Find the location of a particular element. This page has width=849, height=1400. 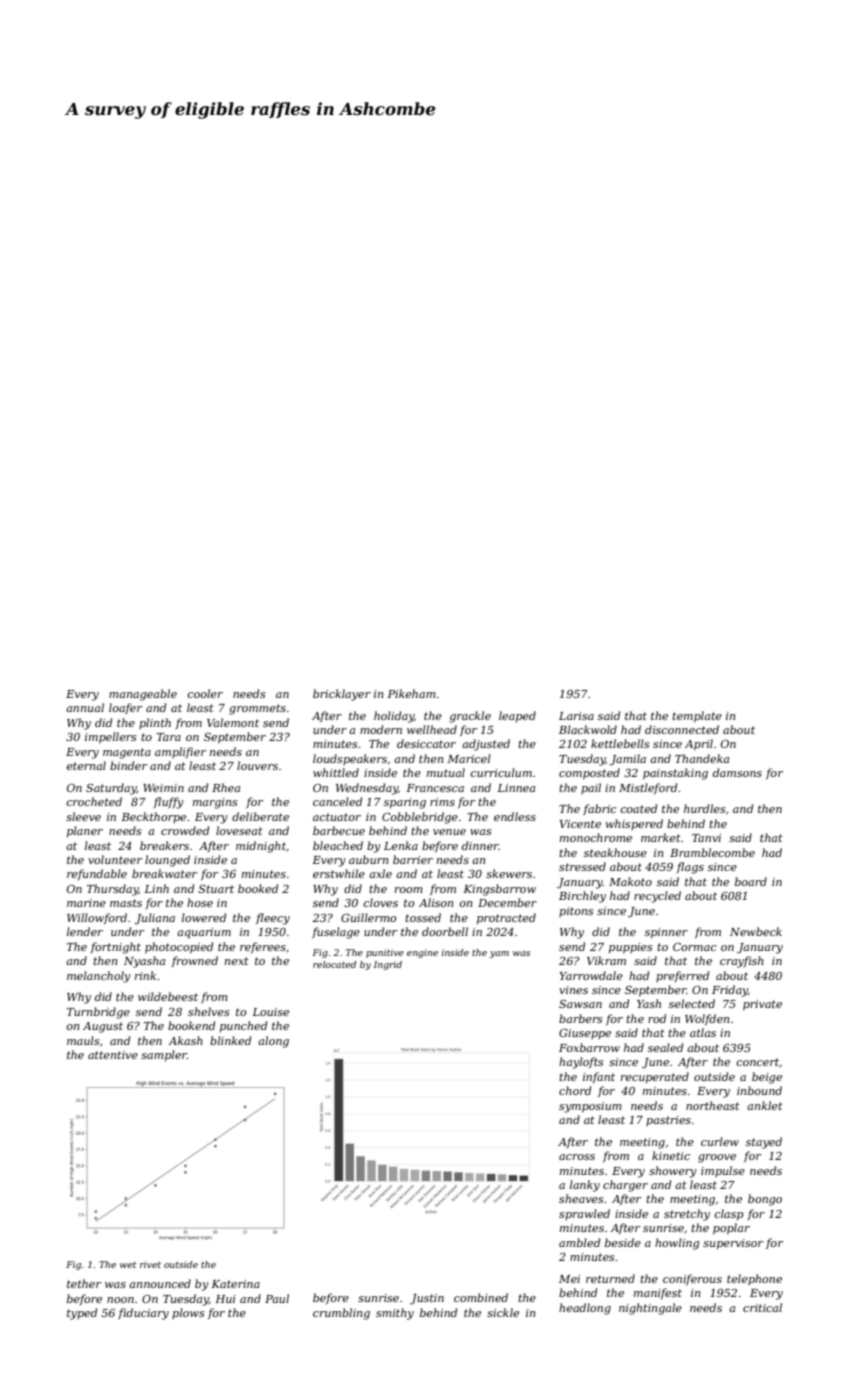

referees is located at coordinates (263, 947).
